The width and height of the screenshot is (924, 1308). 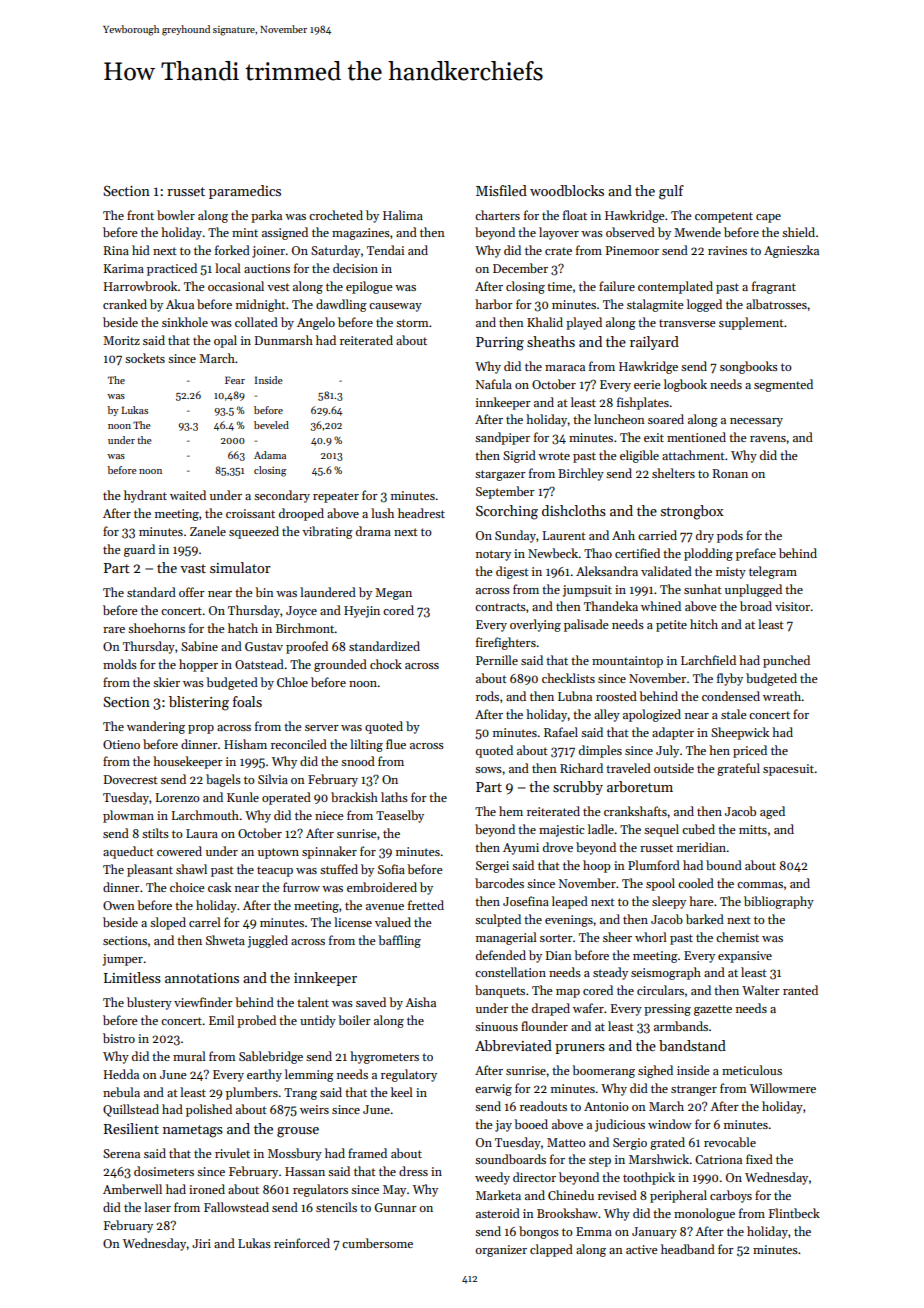 I want to click on visitor, so click(x=792, y=606).
